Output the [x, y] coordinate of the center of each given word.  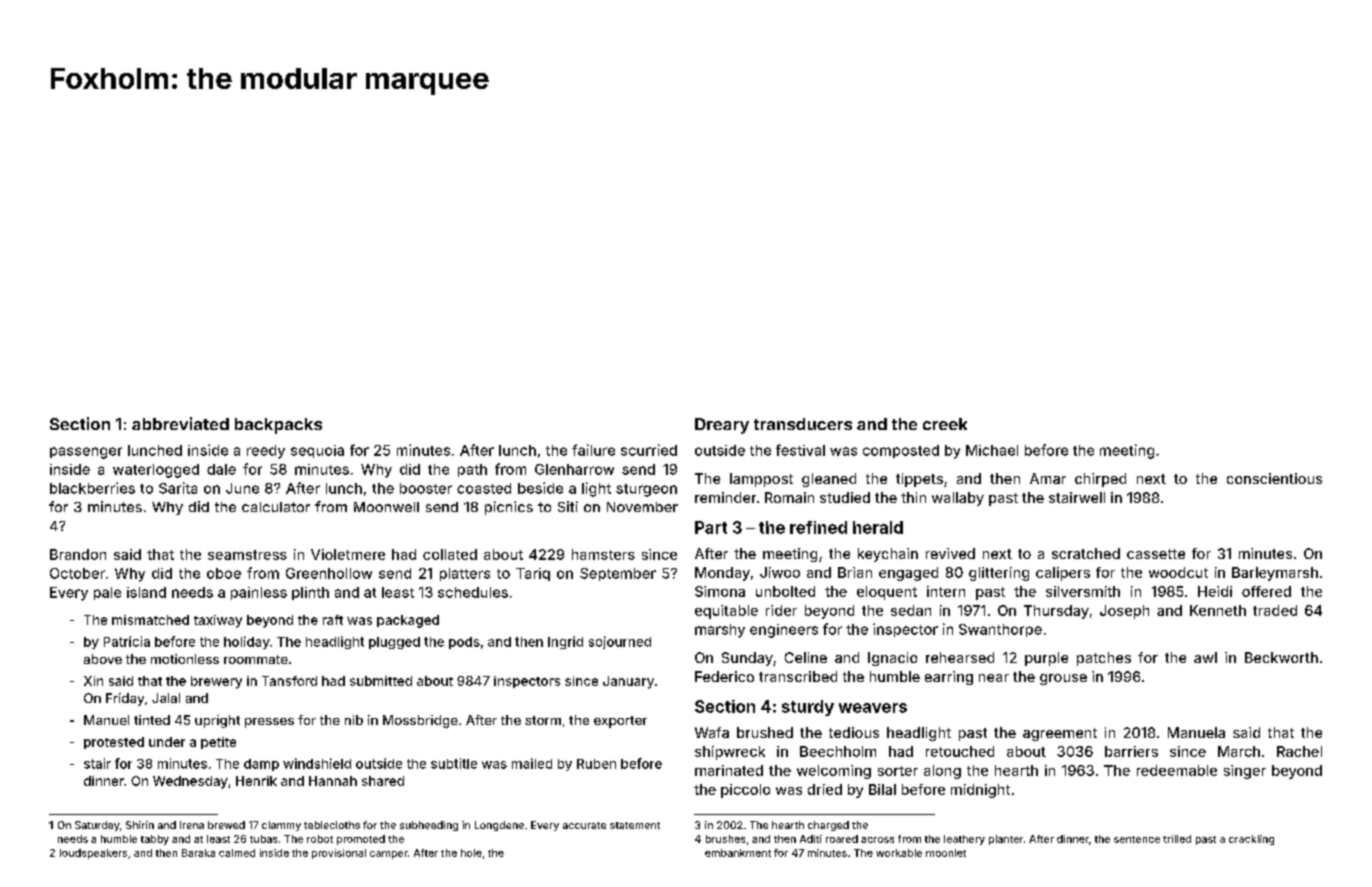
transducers [803, 424]
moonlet [946, 853]
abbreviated [180, 423]
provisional [339, 854]
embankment [738, 853]
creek [945, 424]
